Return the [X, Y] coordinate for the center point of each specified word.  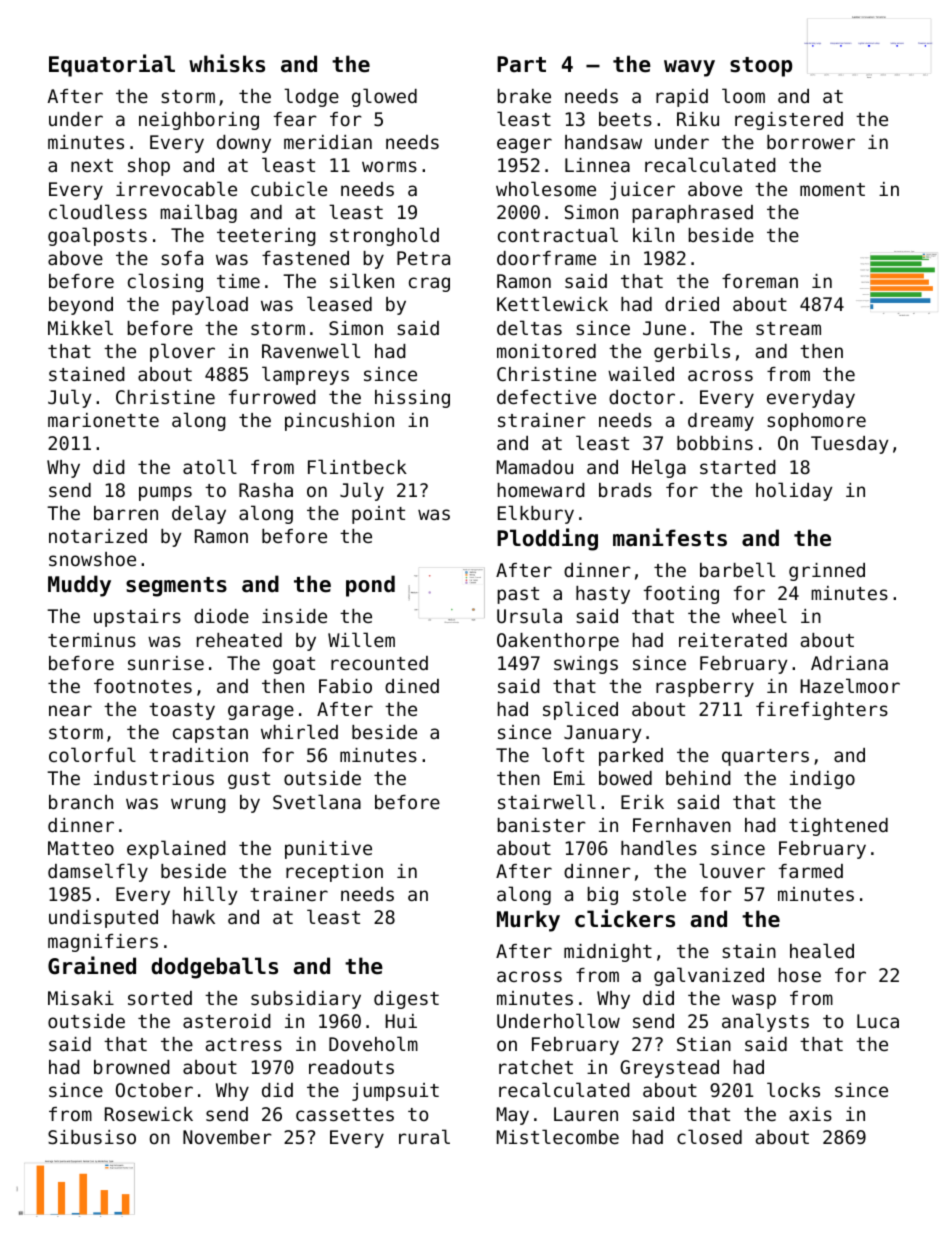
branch [81, 802]
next [92, 165]
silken [362, 280]
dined [412, 686]
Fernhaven [682, 825]
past [518, 595]
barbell [737, 569]
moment [832, 189]
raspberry [705, 688]
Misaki [81, 998]
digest [406, 1000]
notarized [98, 536]
